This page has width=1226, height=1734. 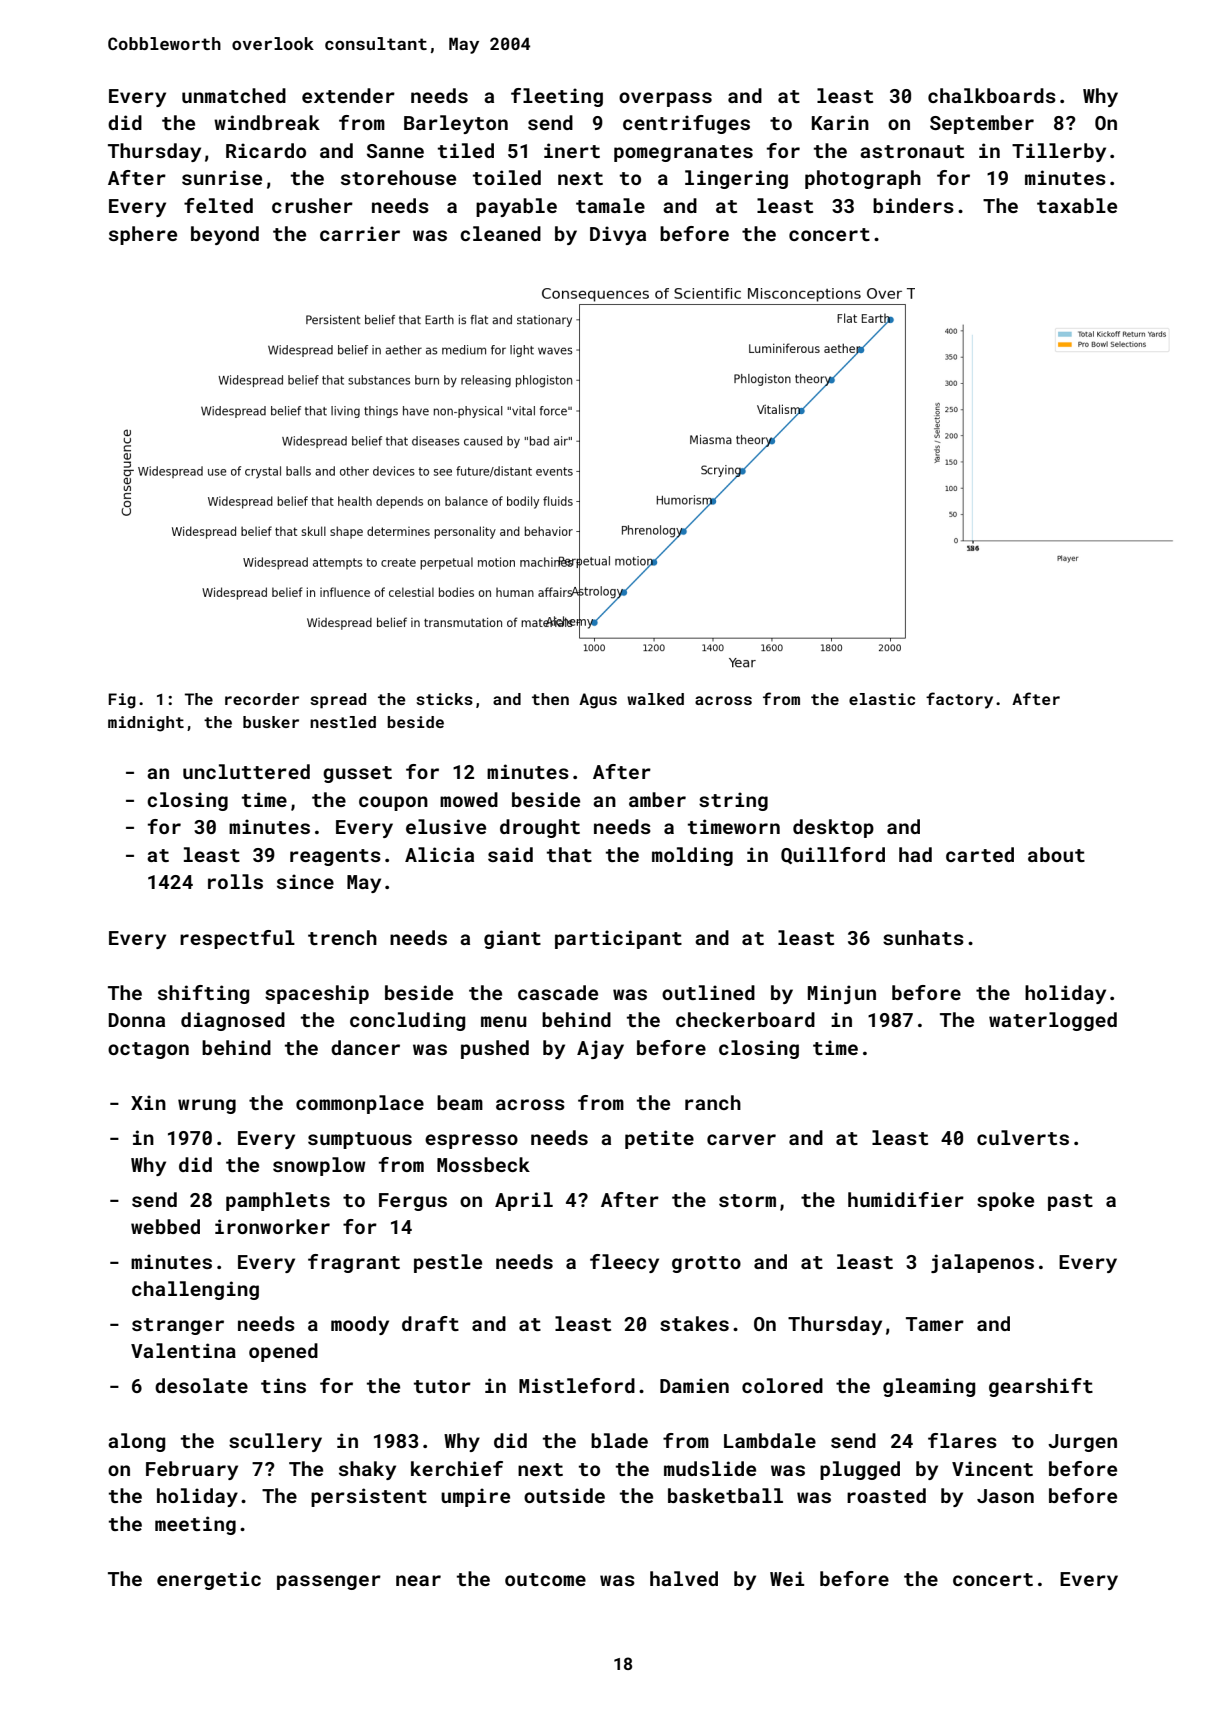 I want to click on diagnosed, so click(x=233, y=1021).
